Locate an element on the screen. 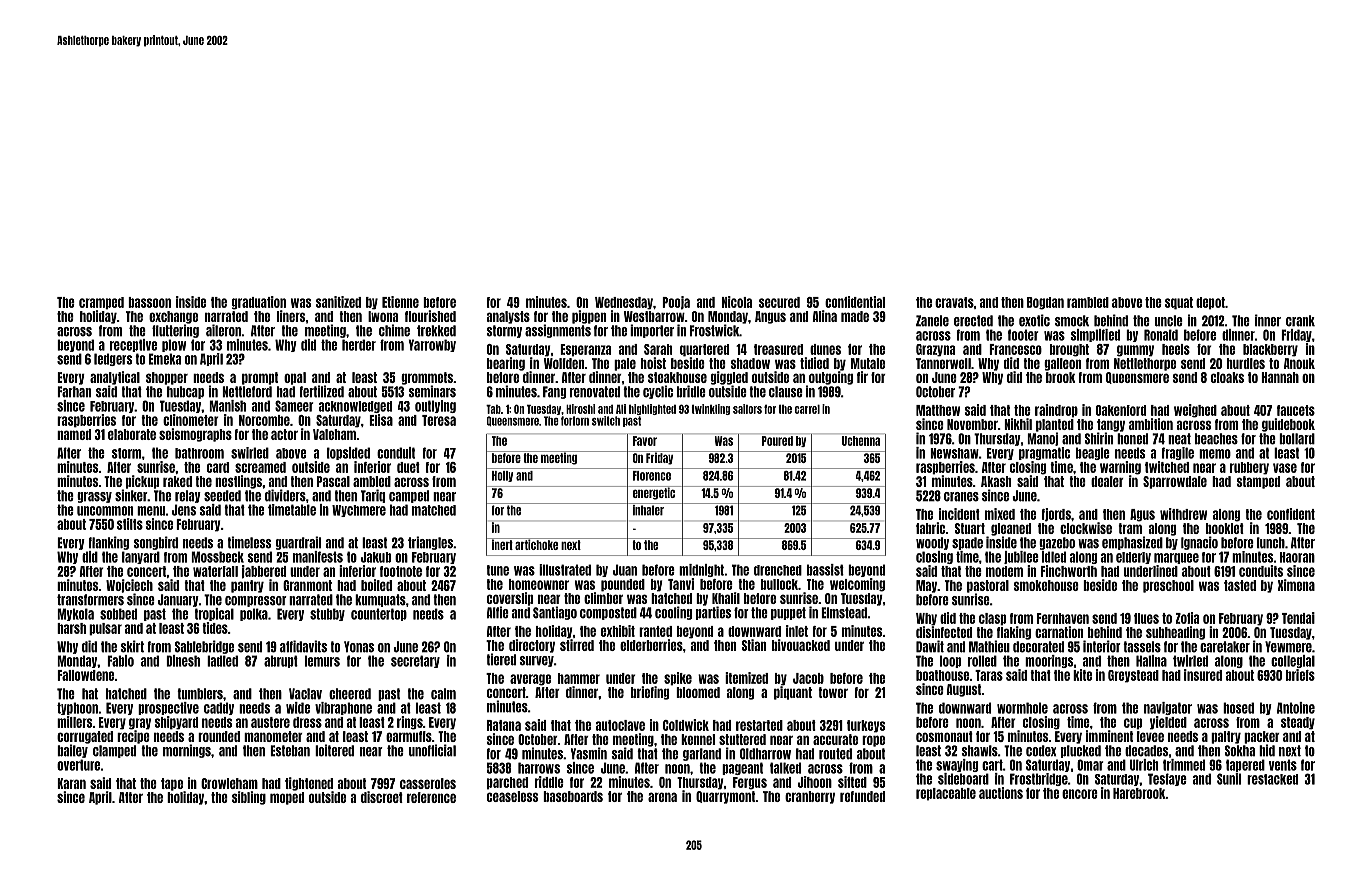 The height and width of the screenshot is (887, 1372). carrel is located at coordinates (807, 409).
